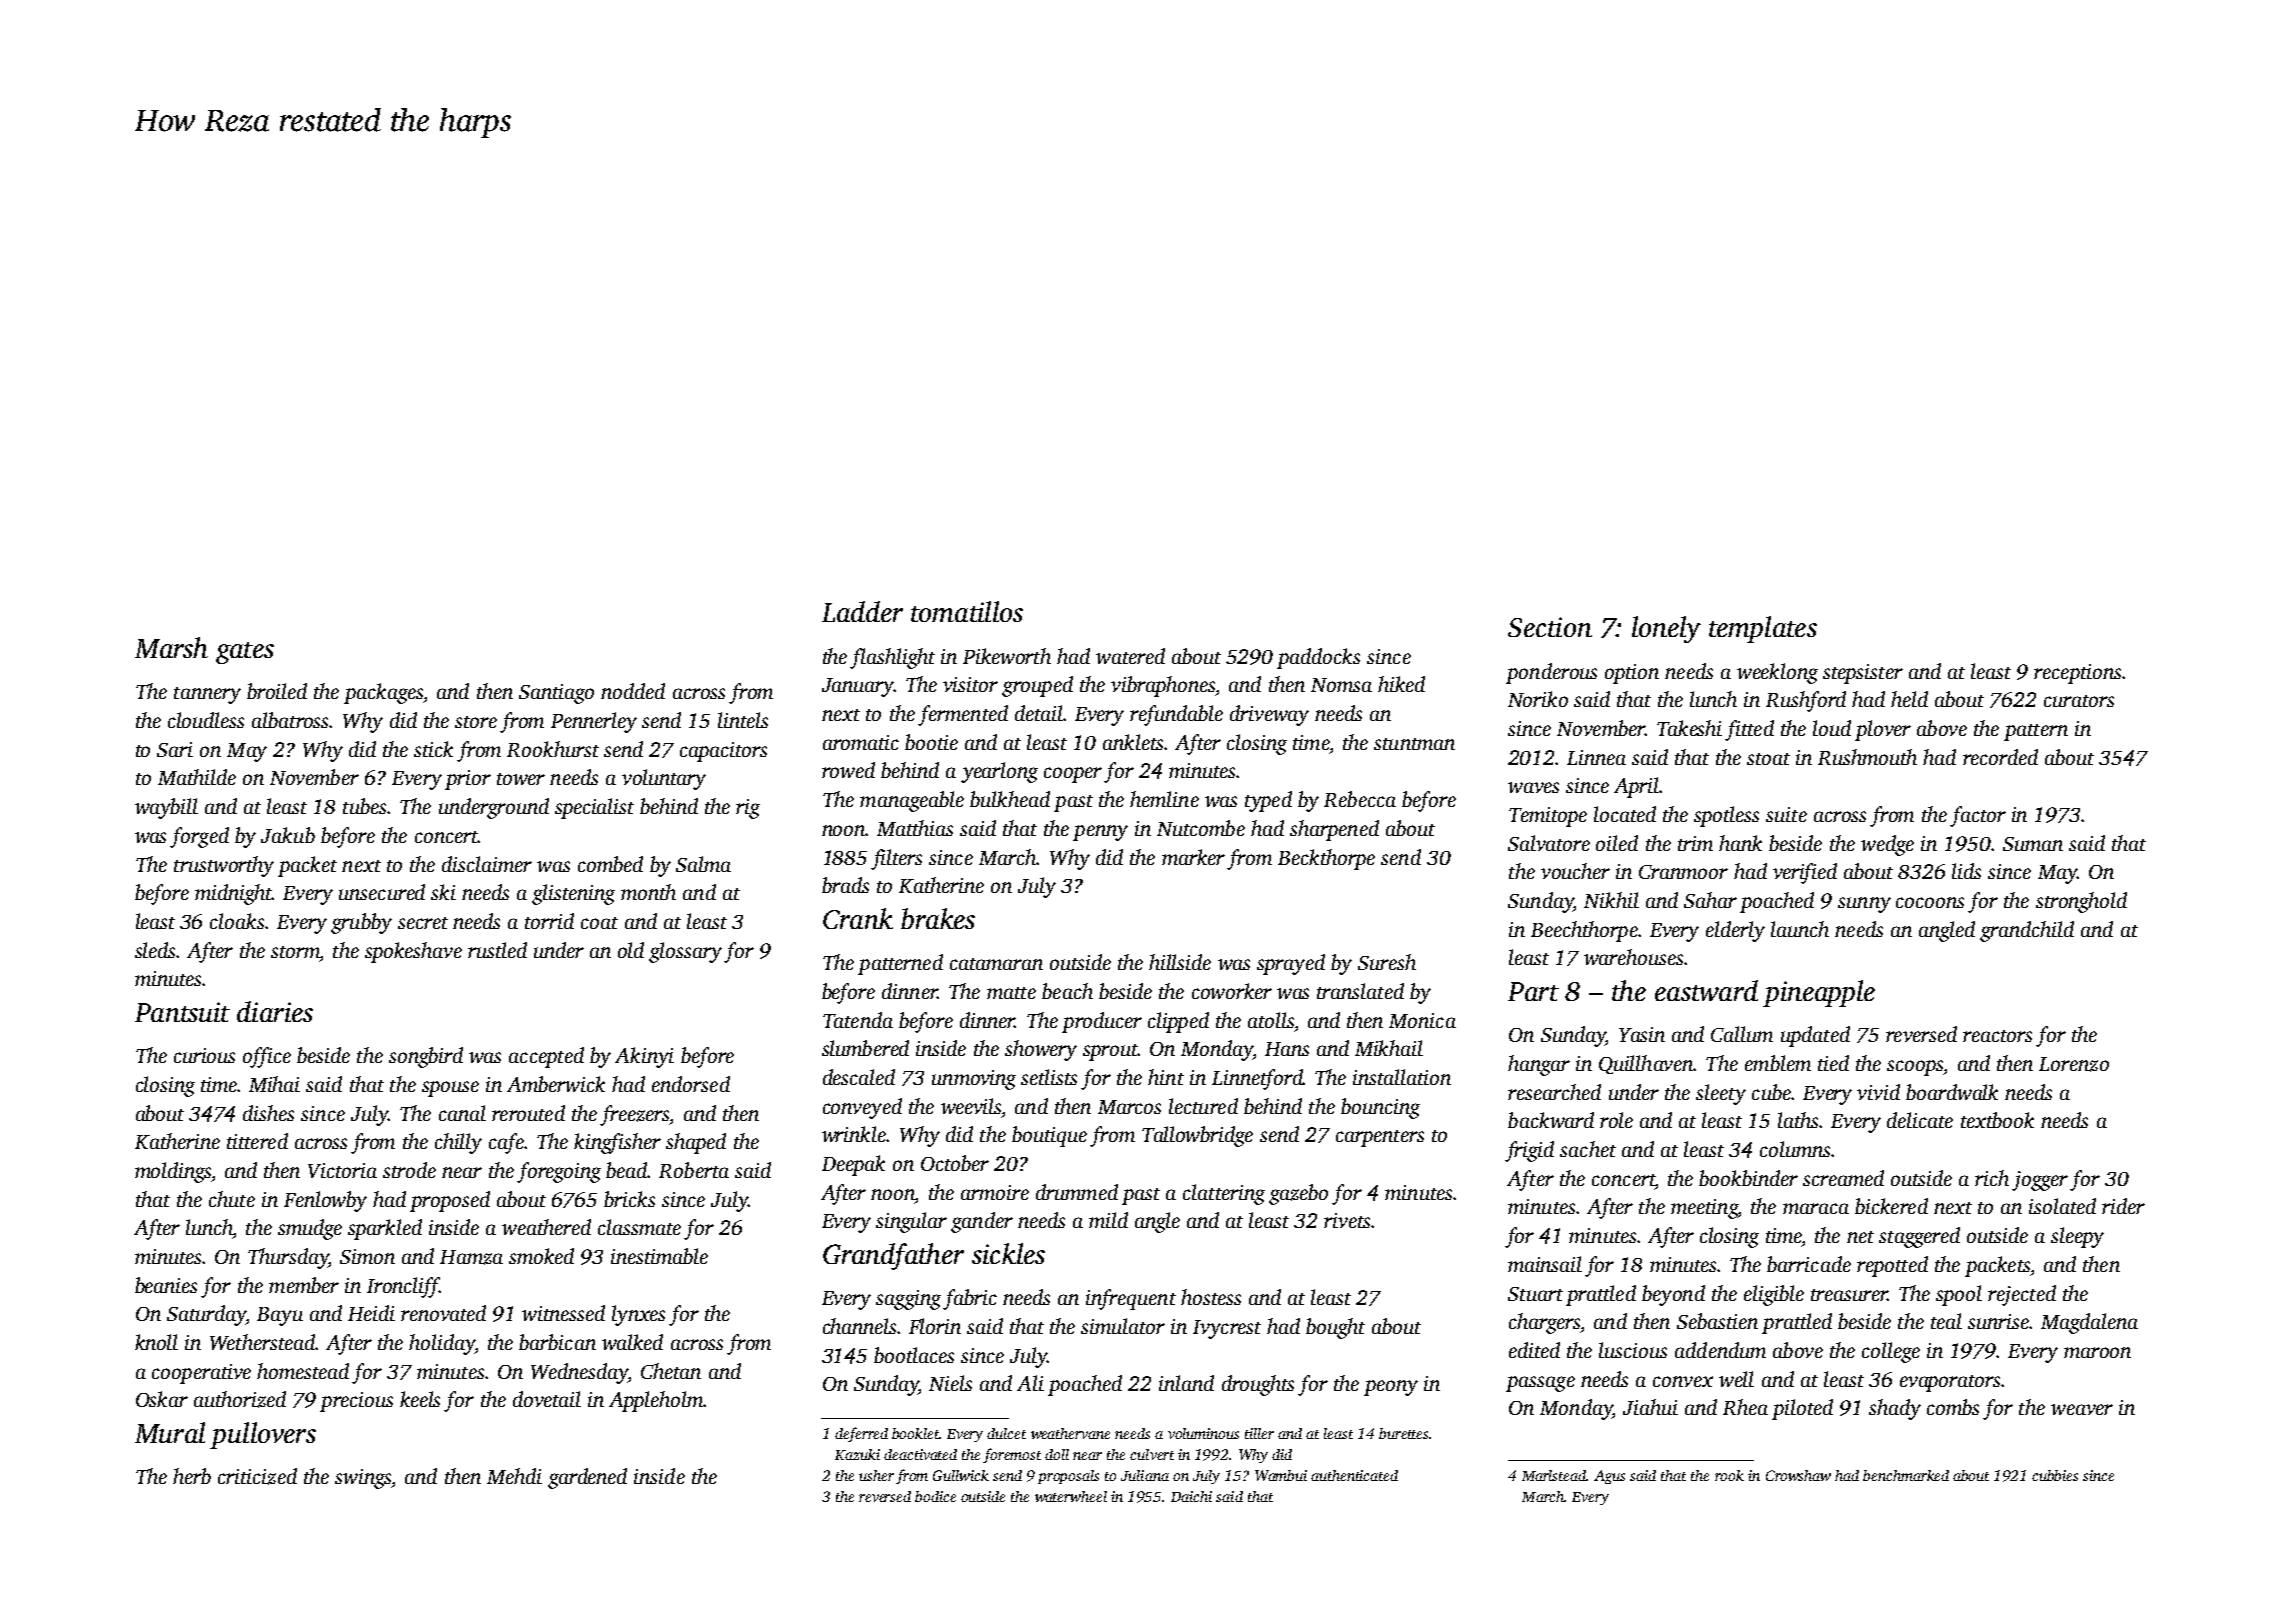 This screenshot has width=2282, height=1614. What do you see at coordinates (644, 1057) in the screenshot?
I see `Akinyi` at bounding box center [644, 1057].
